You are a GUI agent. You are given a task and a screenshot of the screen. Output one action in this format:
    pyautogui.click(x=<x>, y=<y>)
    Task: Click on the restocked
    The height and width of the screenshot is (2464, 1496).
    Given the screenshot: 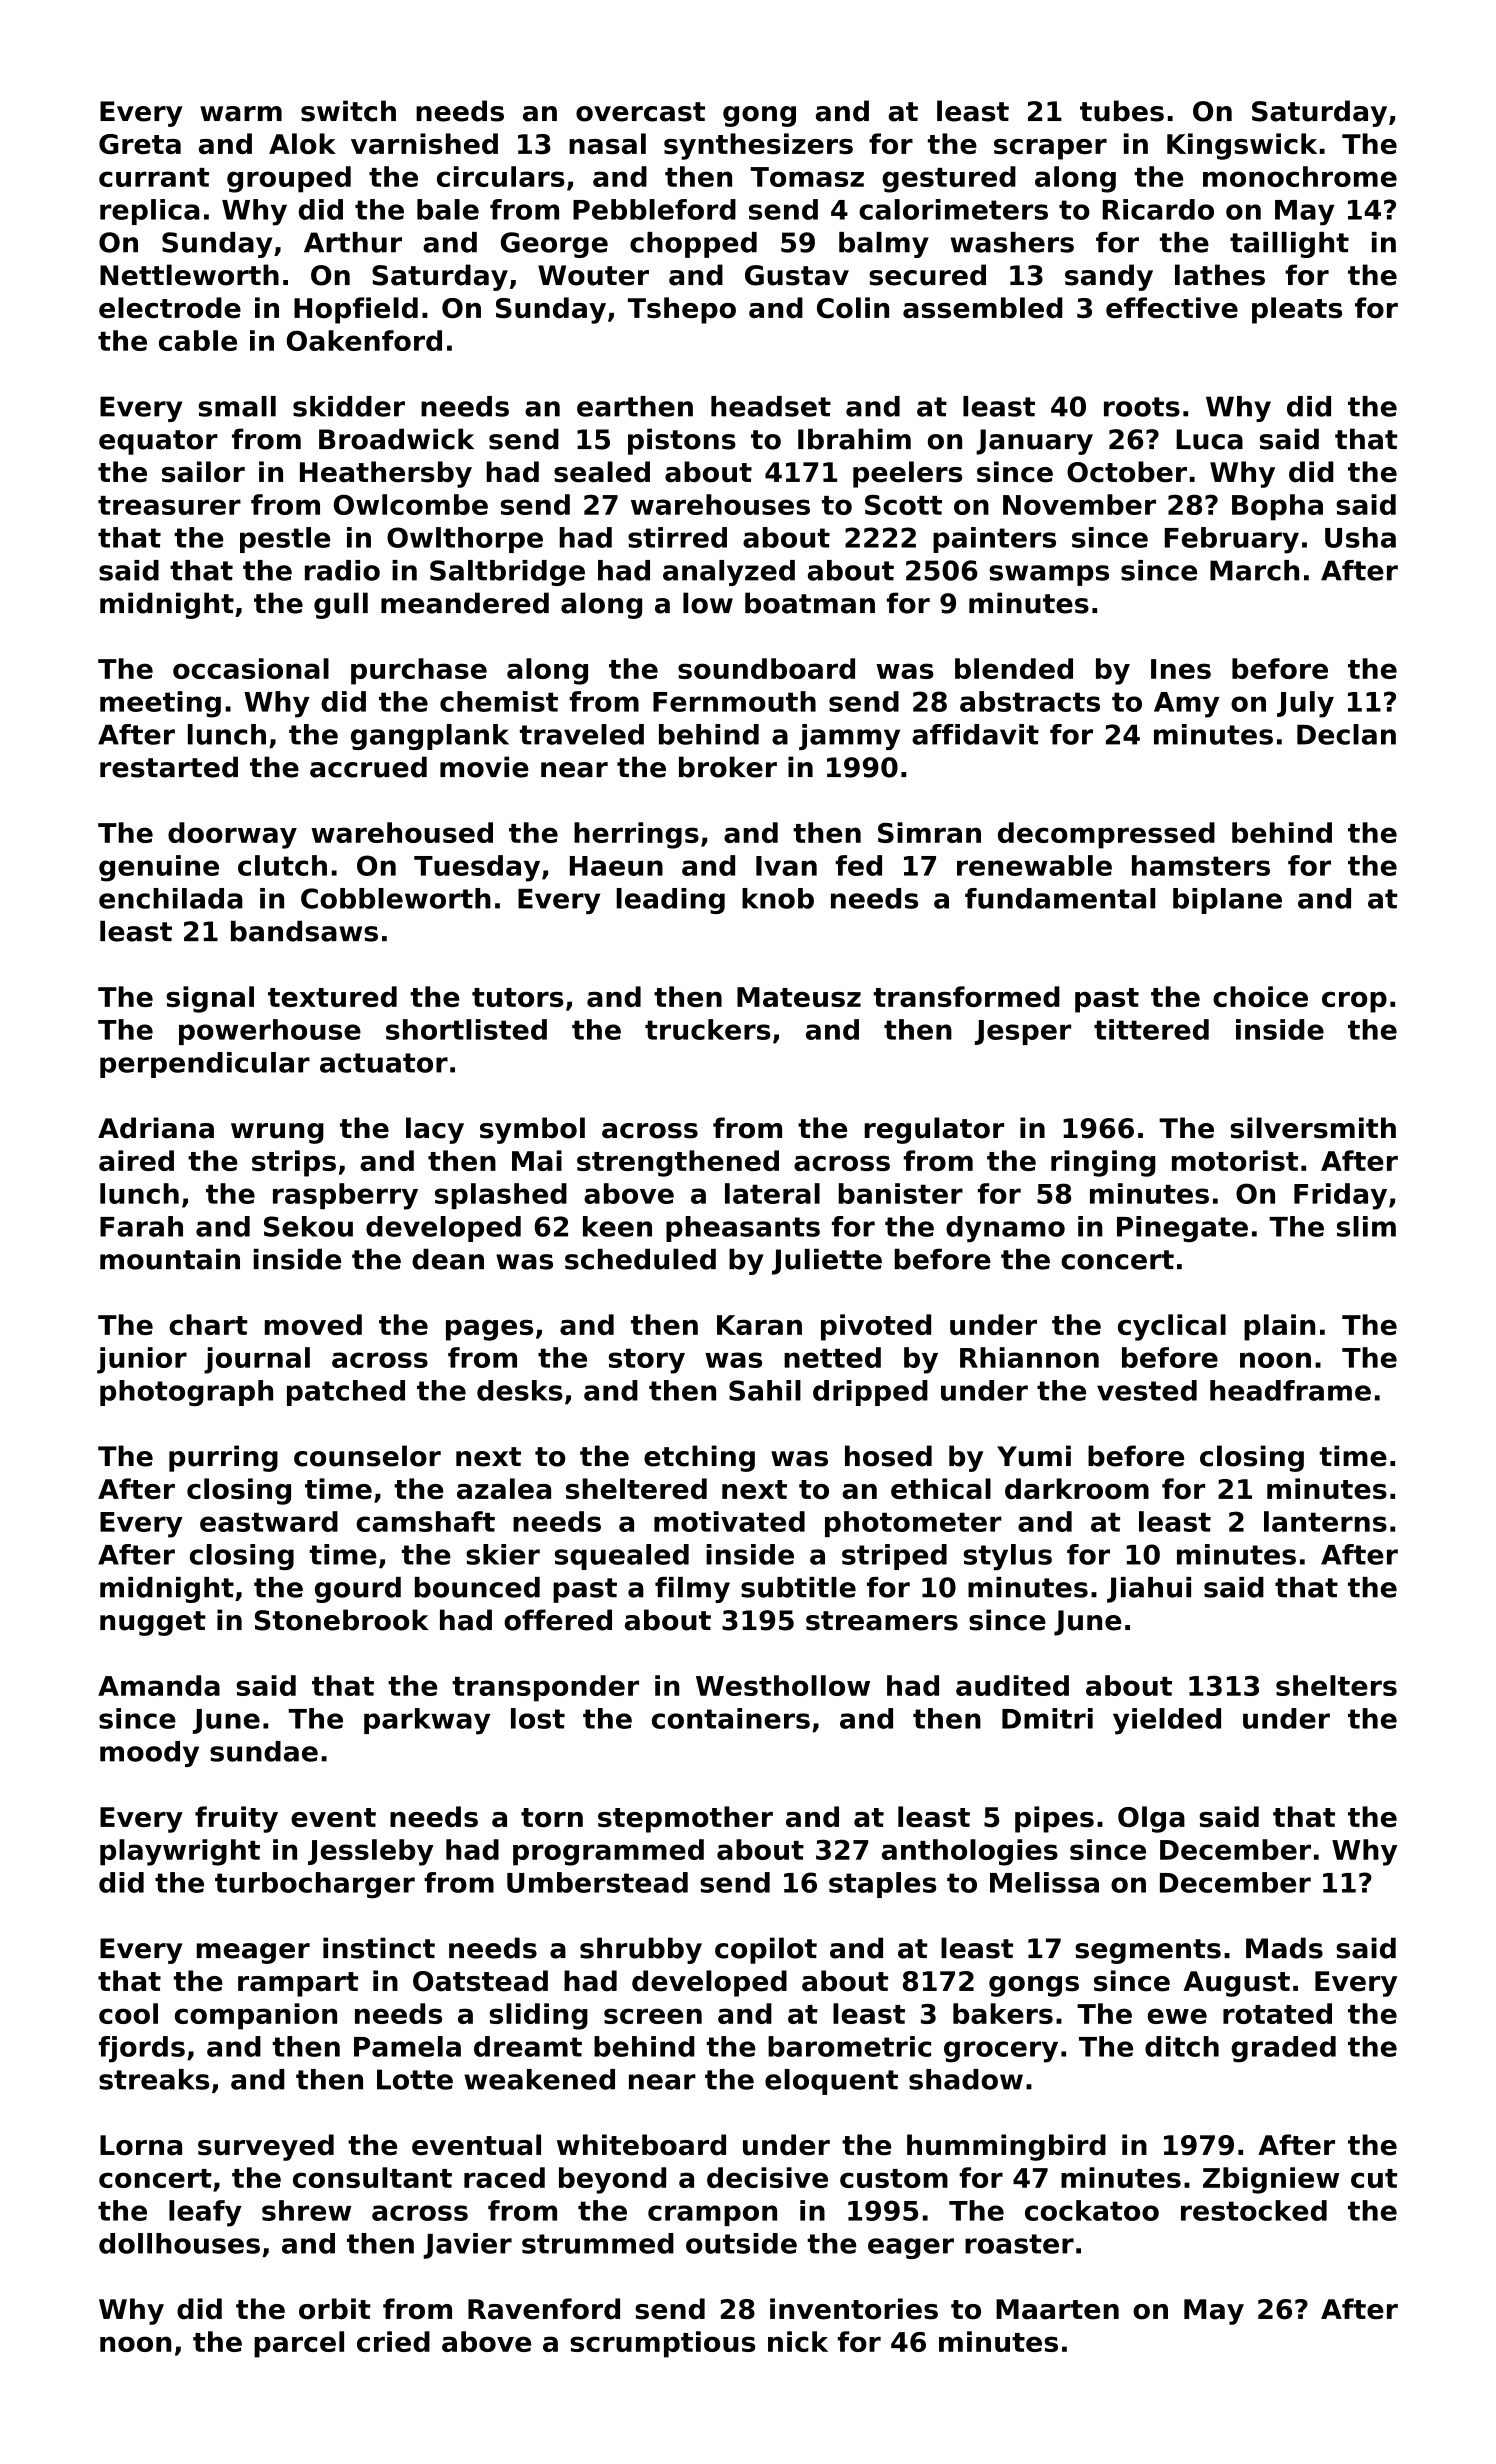 What is the action you would take?
    pyautogui.click(x=1254, y=2210)
